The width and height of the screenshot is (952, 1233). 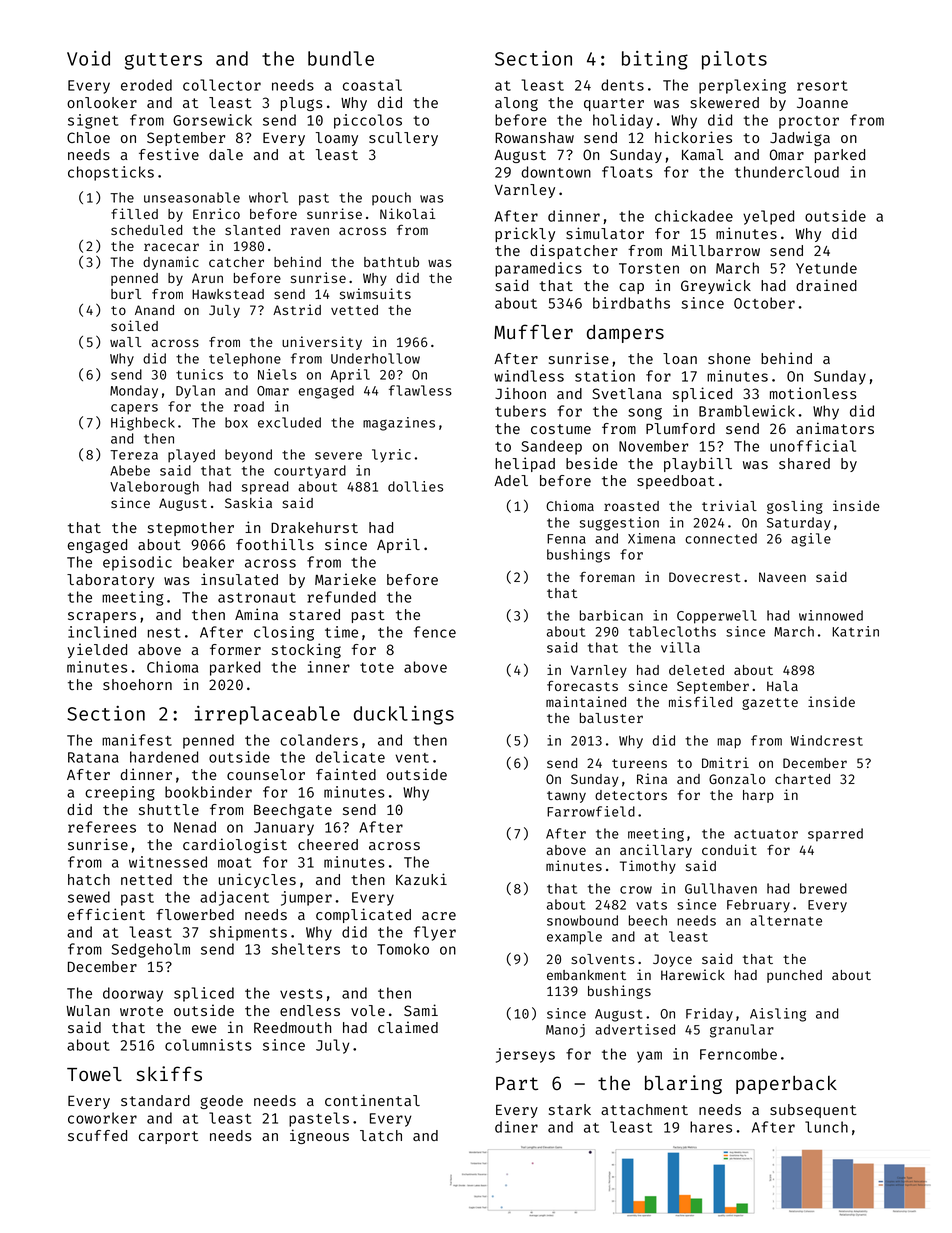 I want to click on tawny, so click(x=566, y=797).
